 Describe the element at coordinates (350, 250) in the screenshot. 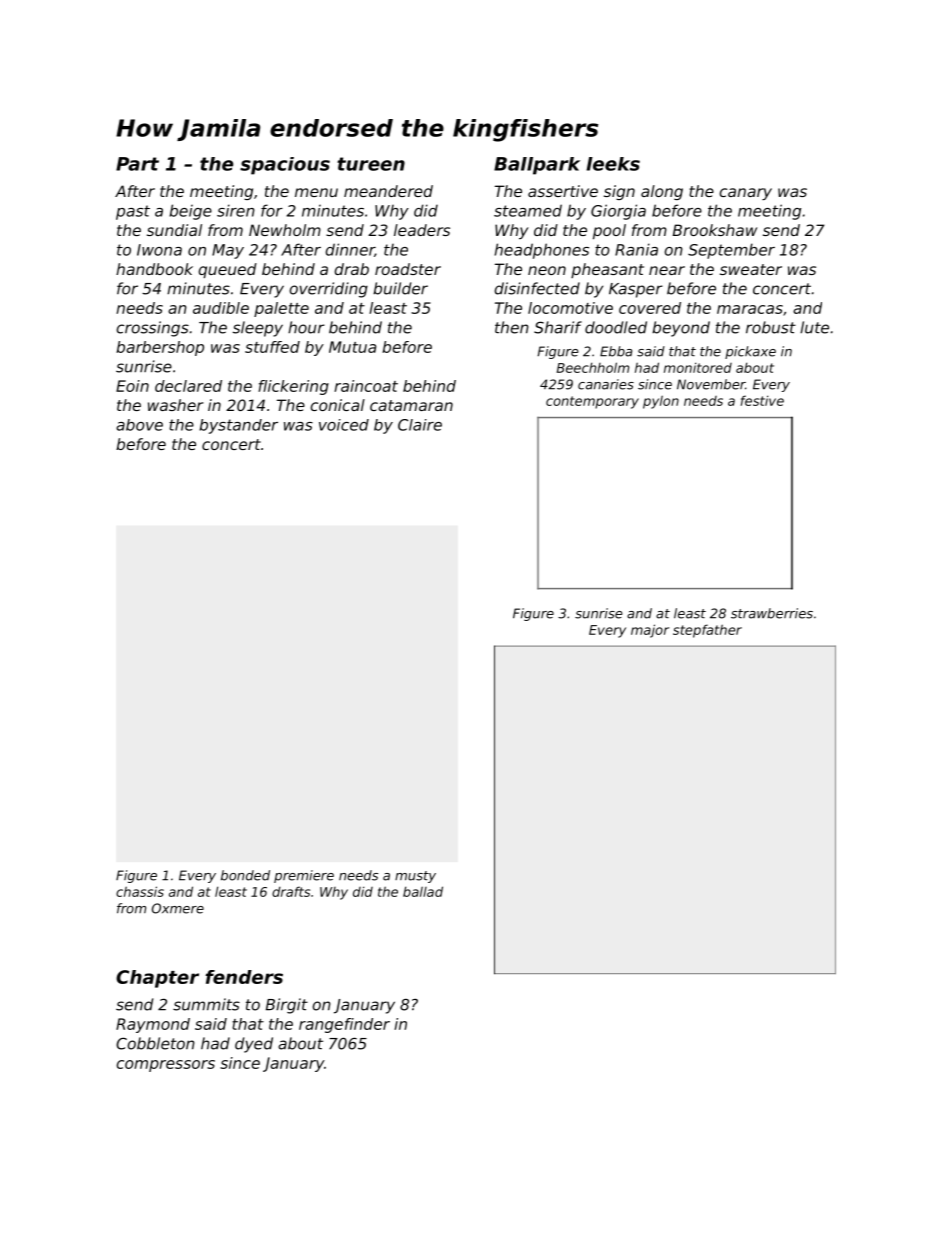

I see `dinner` at that location.
